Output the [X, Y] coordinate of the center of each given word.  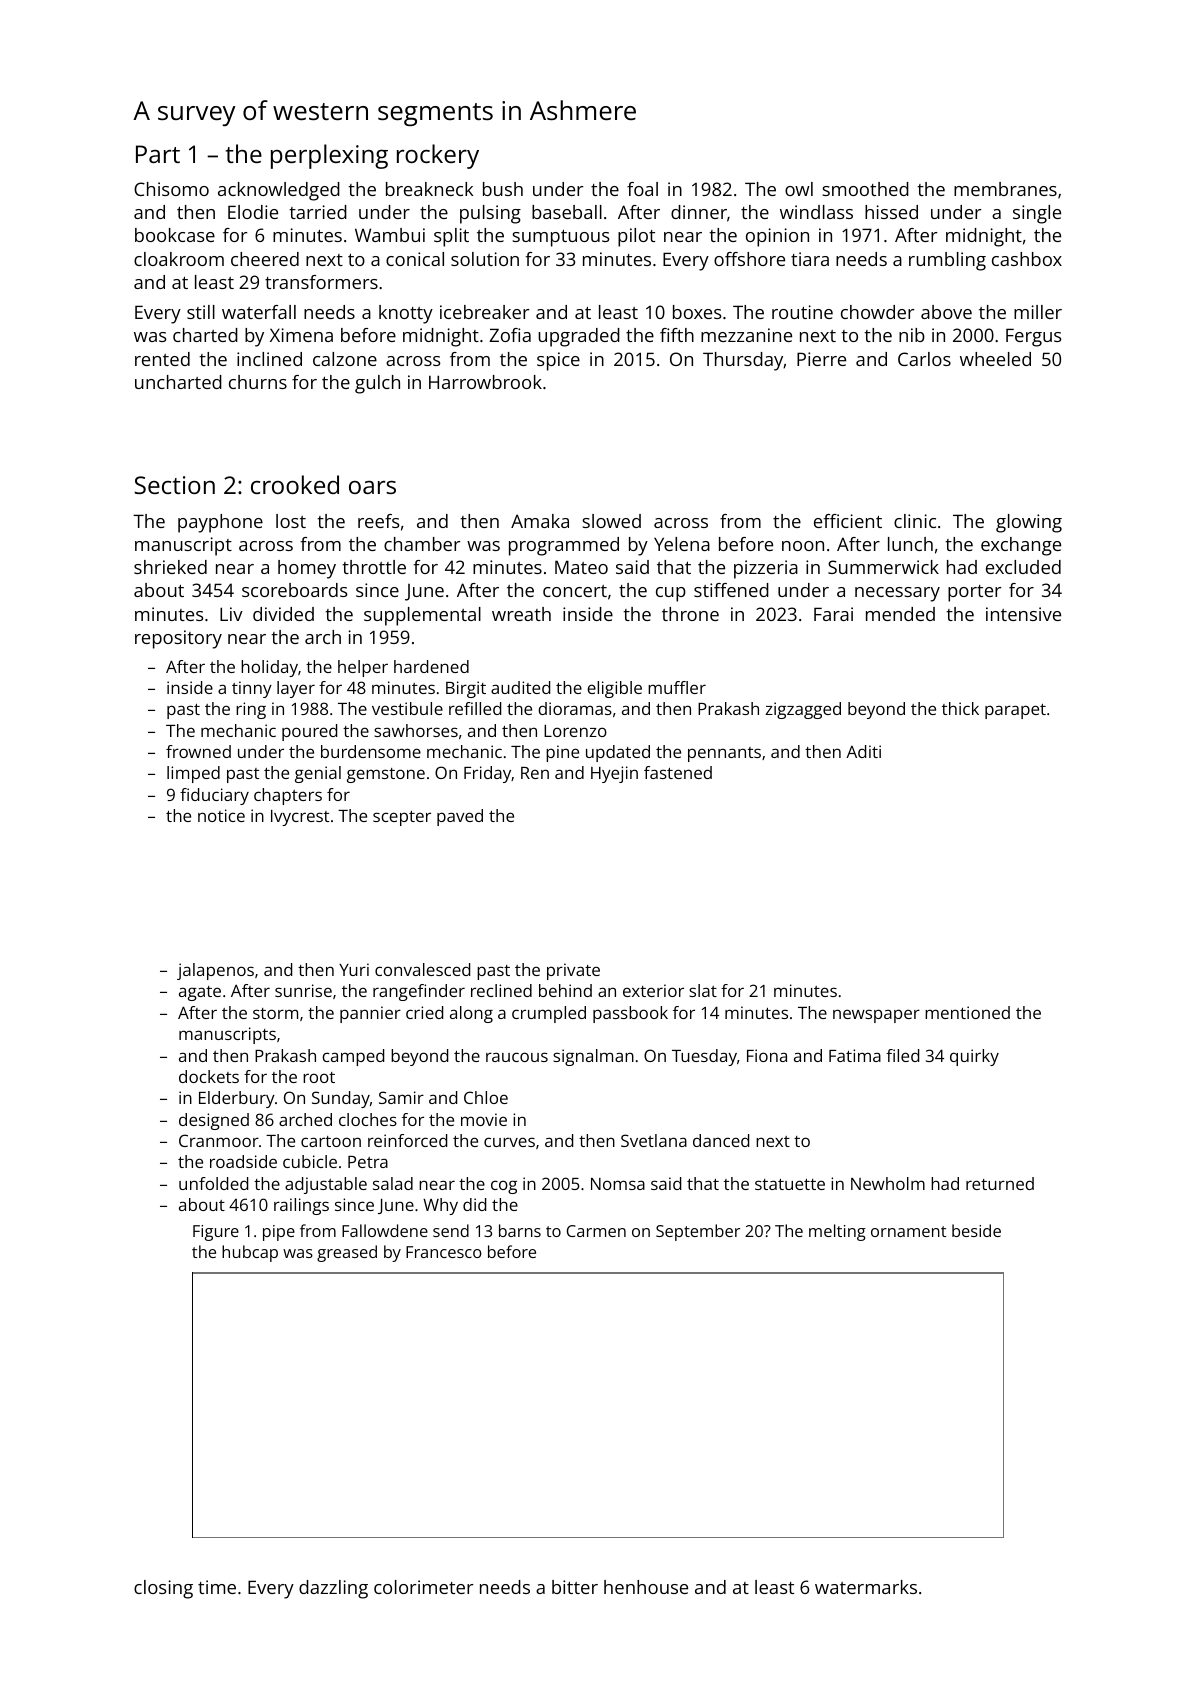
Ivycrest [300, 818]
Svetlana [654, 1140]
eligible [614, 689]
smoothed [865, 189]
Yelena [682, 544]
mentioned [967, 1012]
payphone [220, 523]
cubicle [310, 1161]
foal [642, 189]
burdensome [371, 751]
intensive [1023, 614]
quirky [974, 1057]
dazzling [333, 1589]
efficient [848, 521]
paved [460, 817]
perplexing [329, 156]
